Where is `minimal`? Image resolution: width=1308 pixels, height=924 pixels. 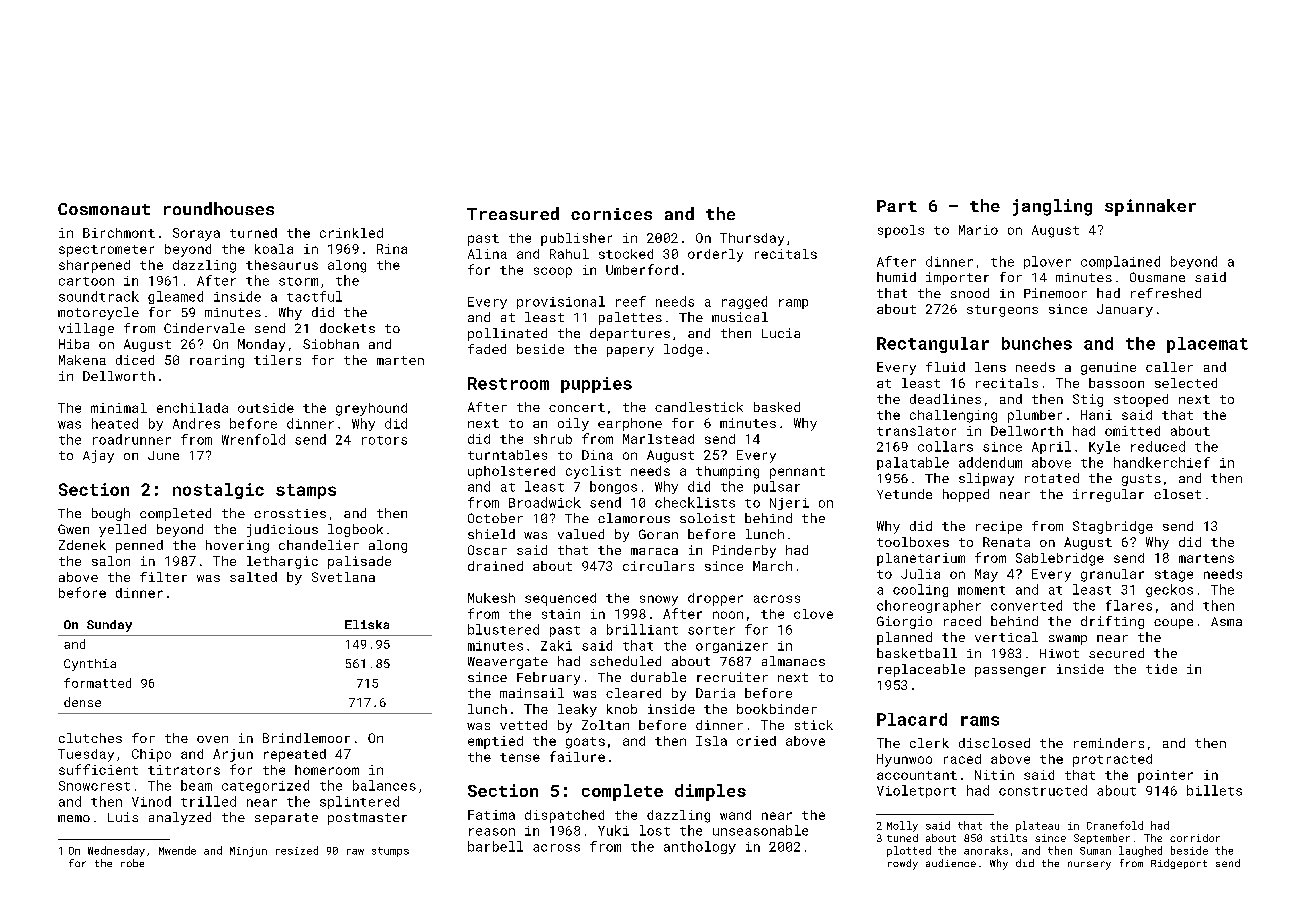
minimal is located at coordinates (119, 408).
